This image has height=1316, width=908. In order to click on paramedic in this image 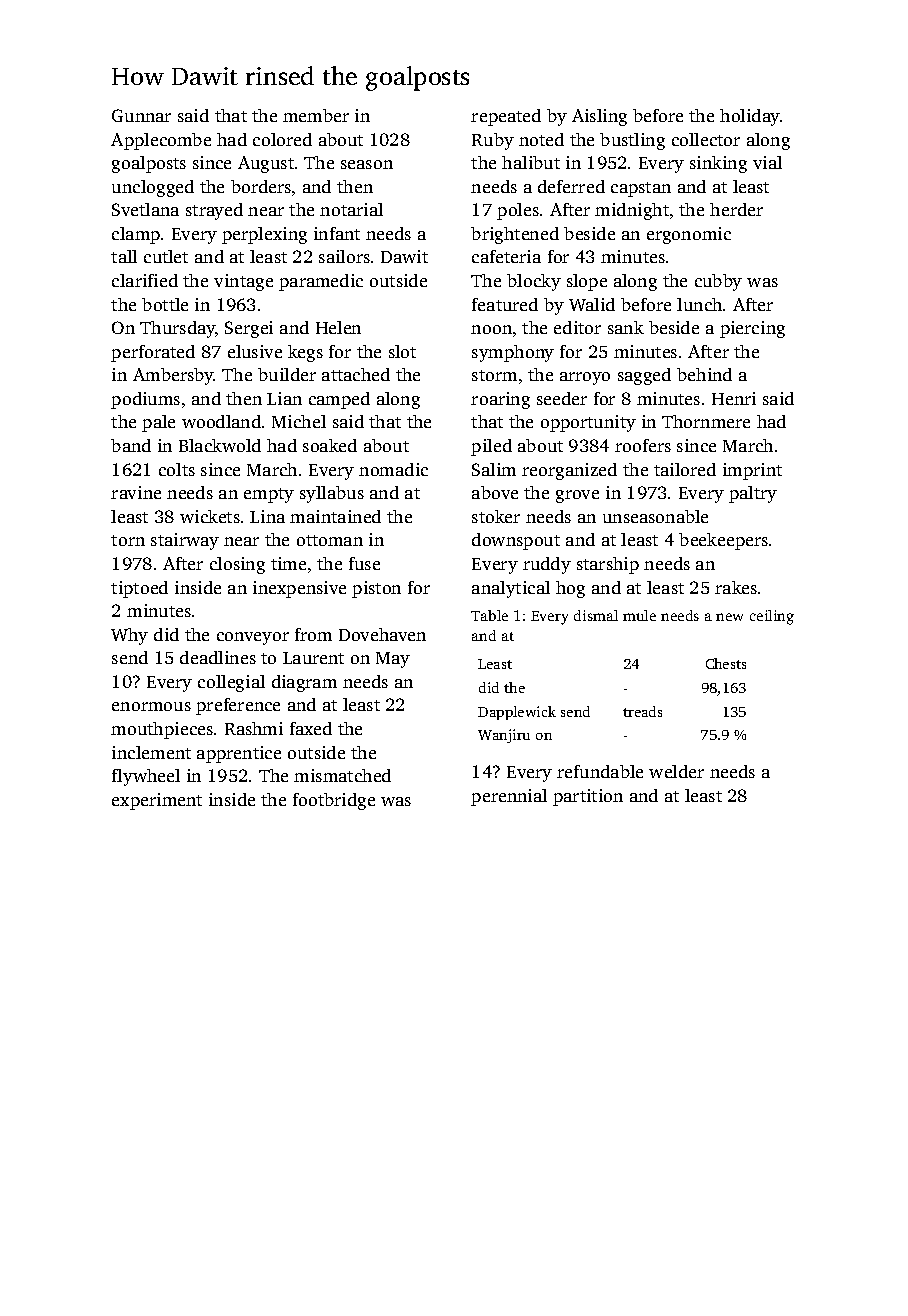, I will do `click(321, 282)`.
